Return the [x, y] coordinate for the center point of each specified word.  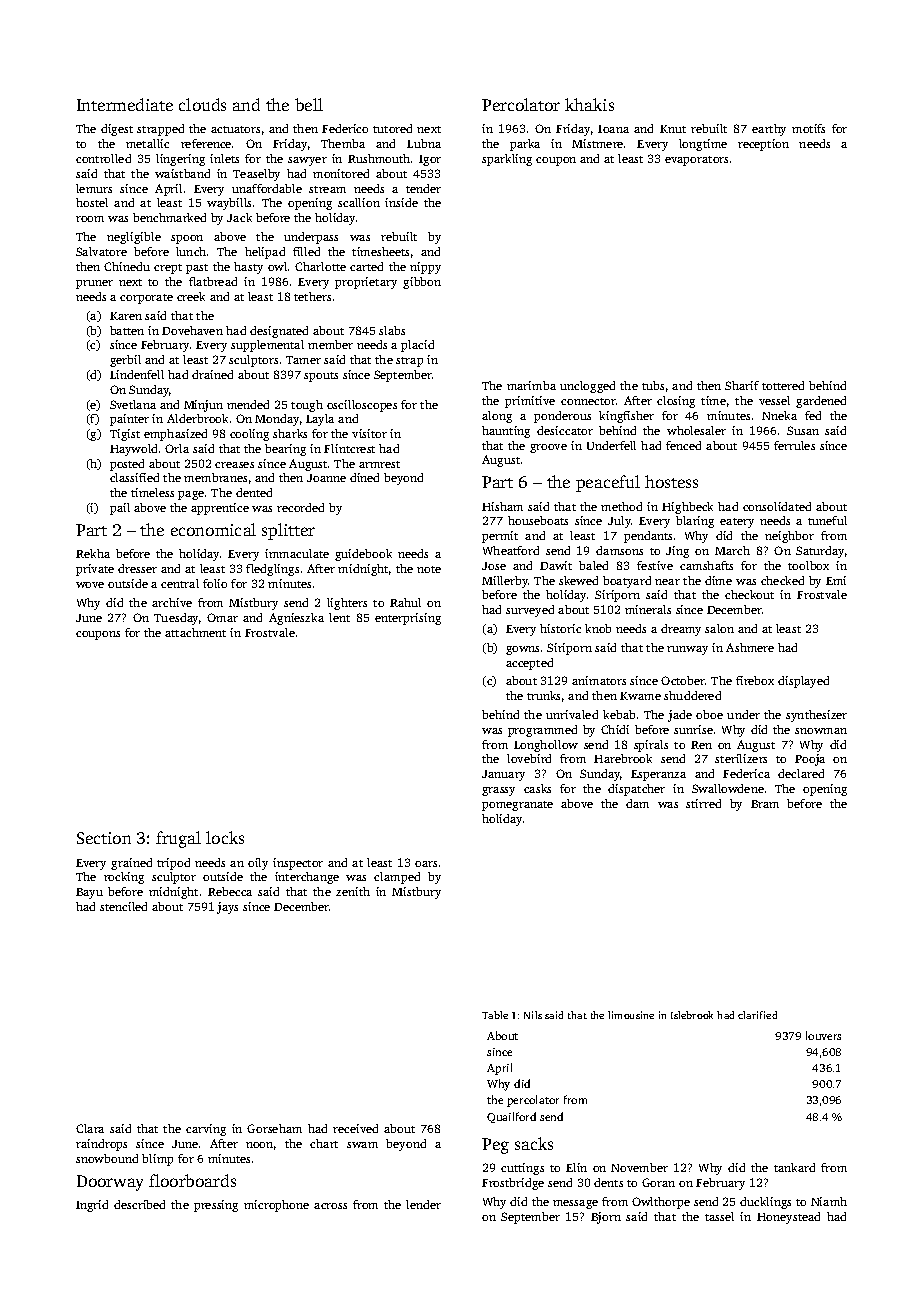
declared [801, 773]
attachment [195, 632]
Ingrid [92, 1206]
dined [364, 477]
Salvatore [101, 251]
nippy [425, 268]
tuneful [827, 520]
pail [120, 509]
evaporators [696, 161]
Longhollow [546, 746]
